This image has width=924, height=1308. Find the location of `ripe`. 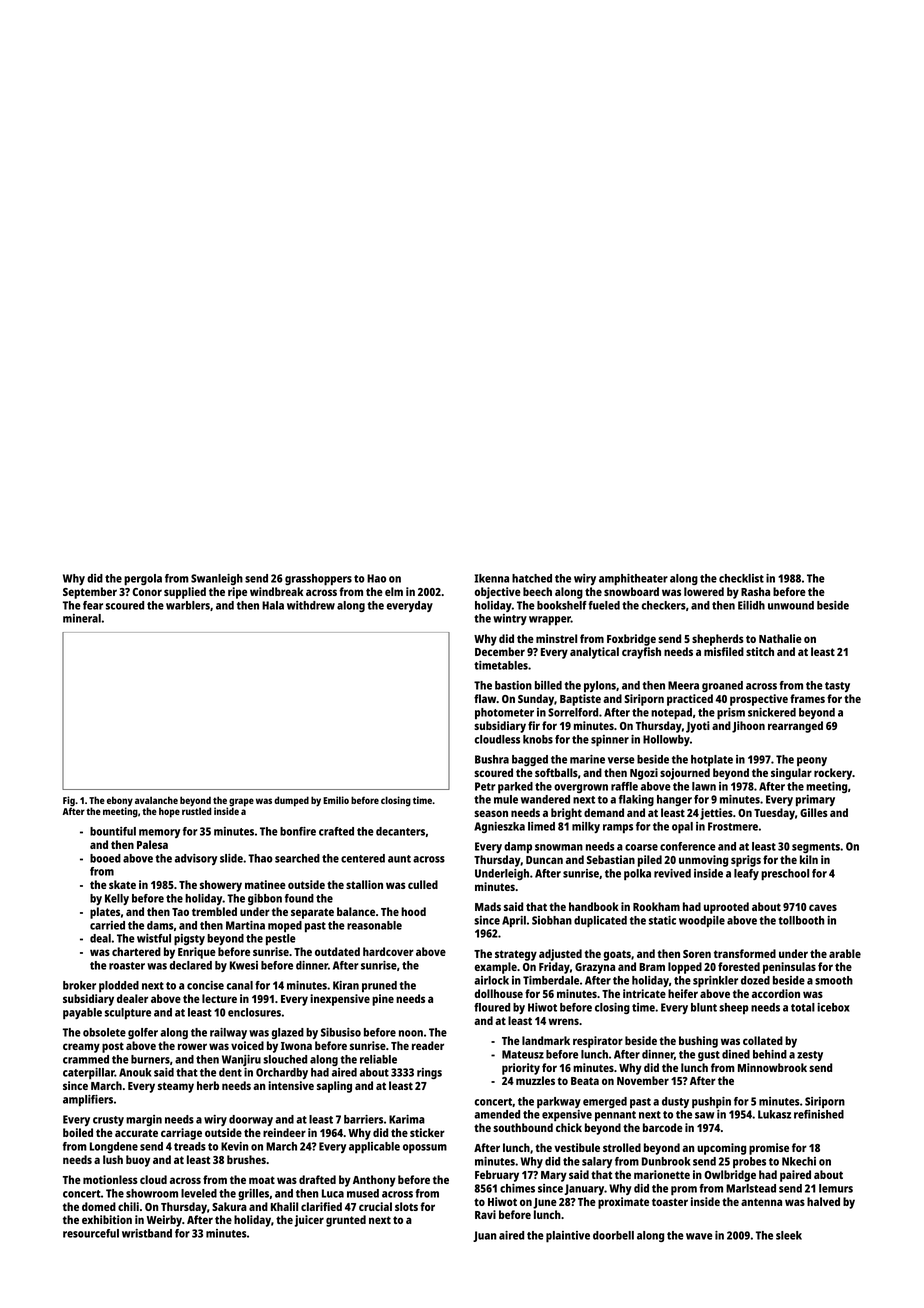

ripe is located at coordinates (237, 593).
